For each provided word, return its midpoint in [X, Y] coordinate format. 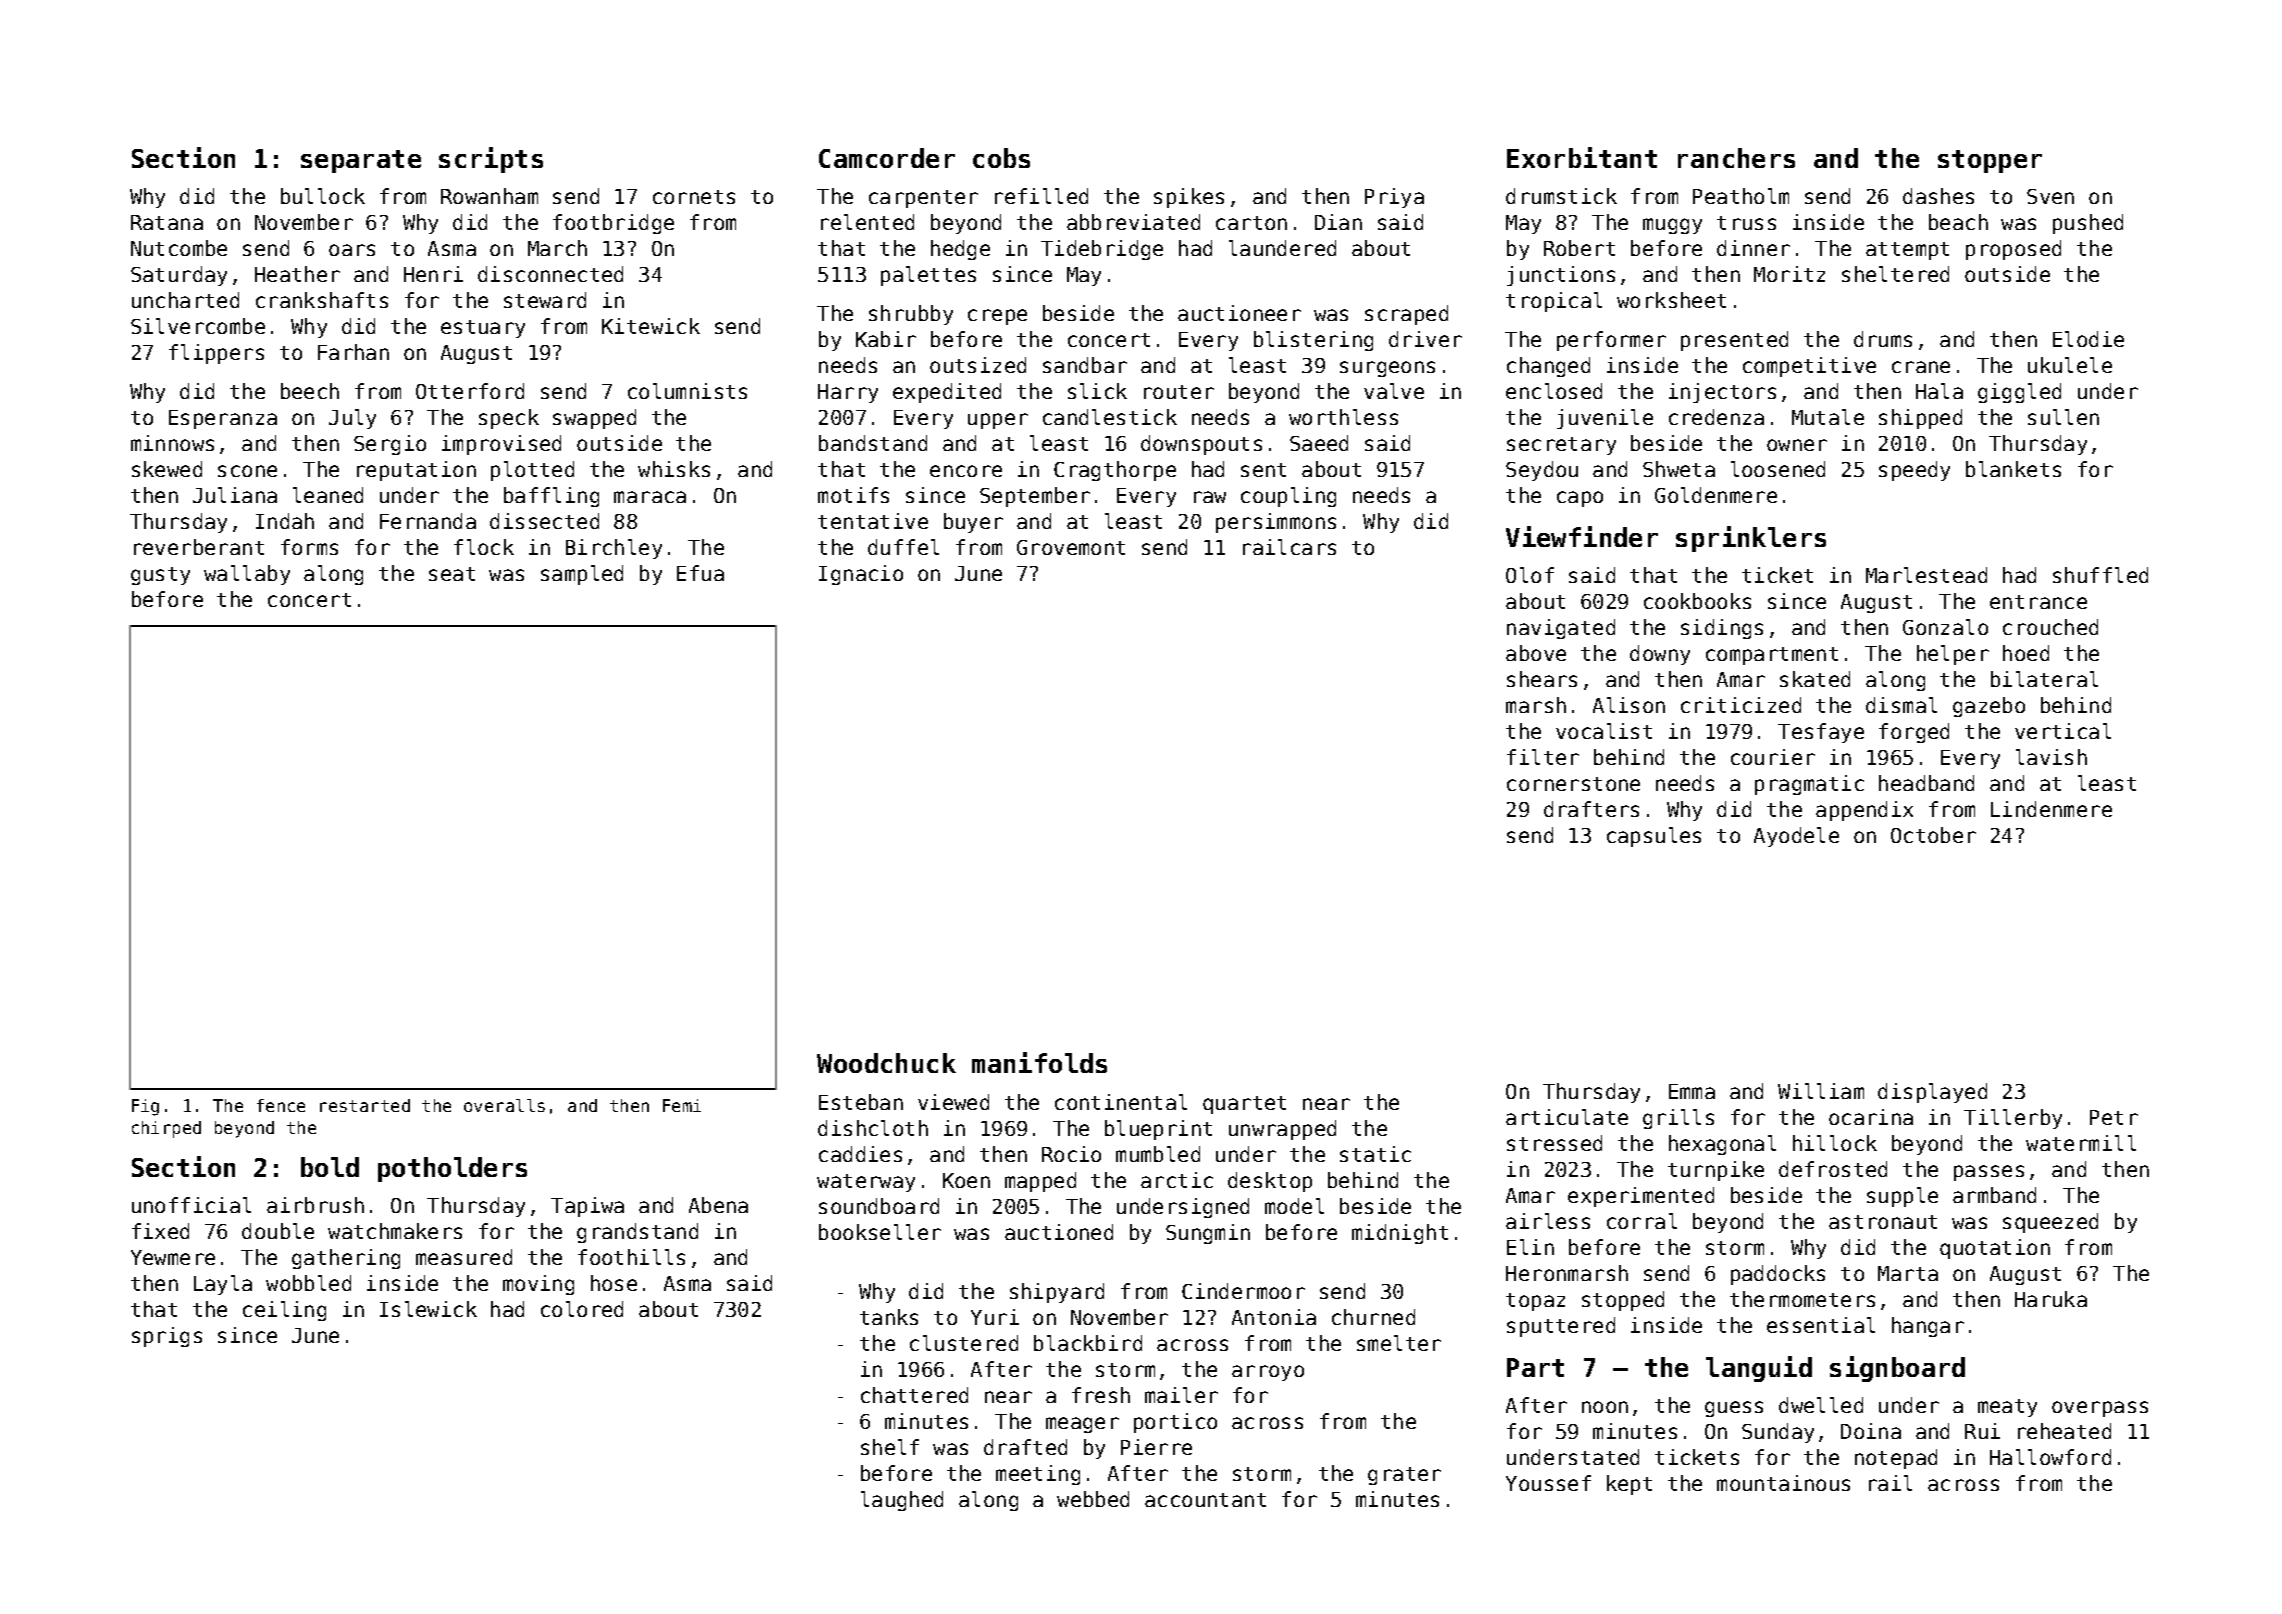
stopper [1990, 161]
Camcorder [887, 158]
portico [1175, 1423]
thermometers [1802, 1299]
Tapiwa [587, 1207]
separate [361, 161]
